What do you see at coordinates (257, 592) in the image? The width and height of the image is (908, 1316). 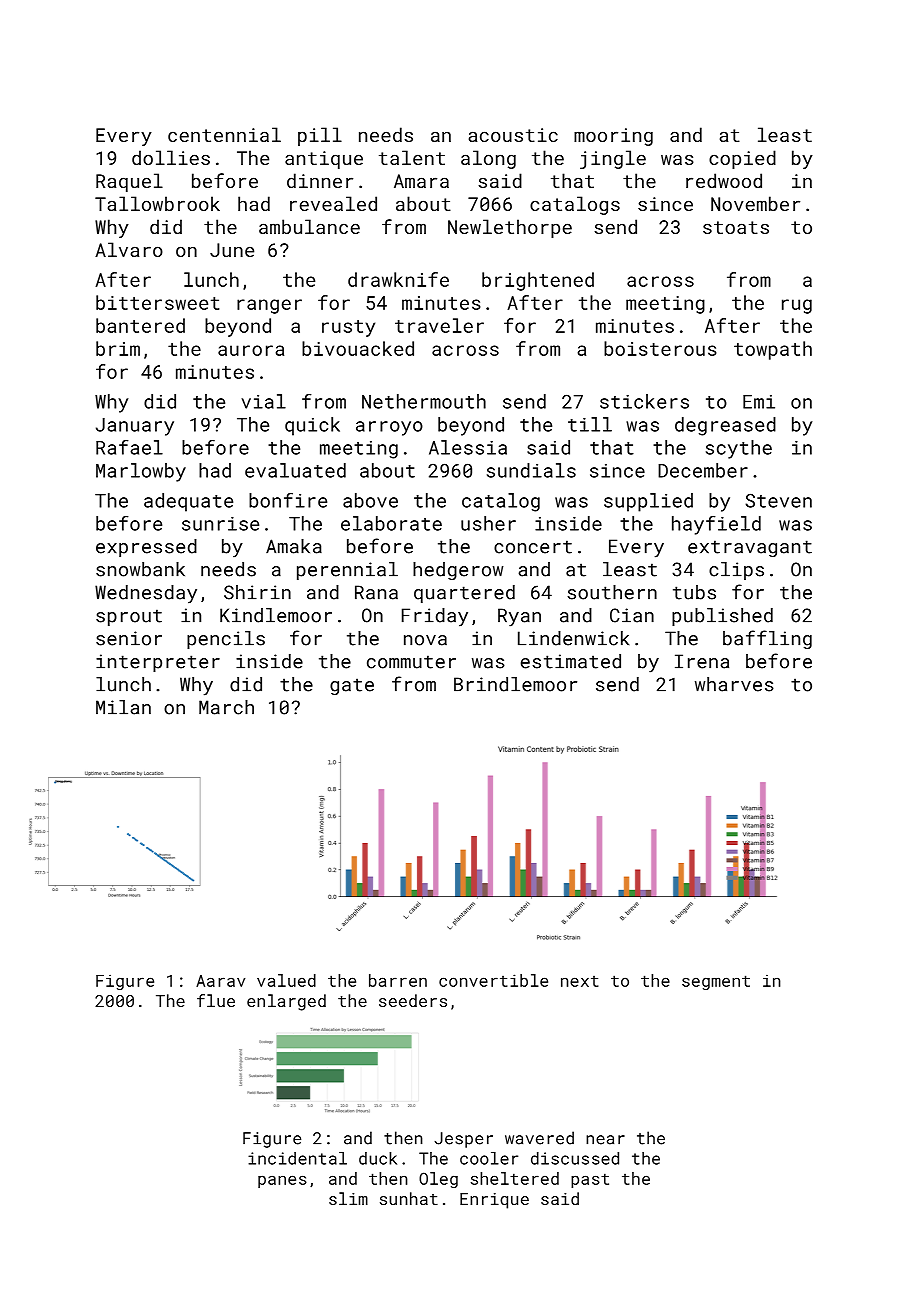 I see `Shirin` at bounding box center [257, 592].
